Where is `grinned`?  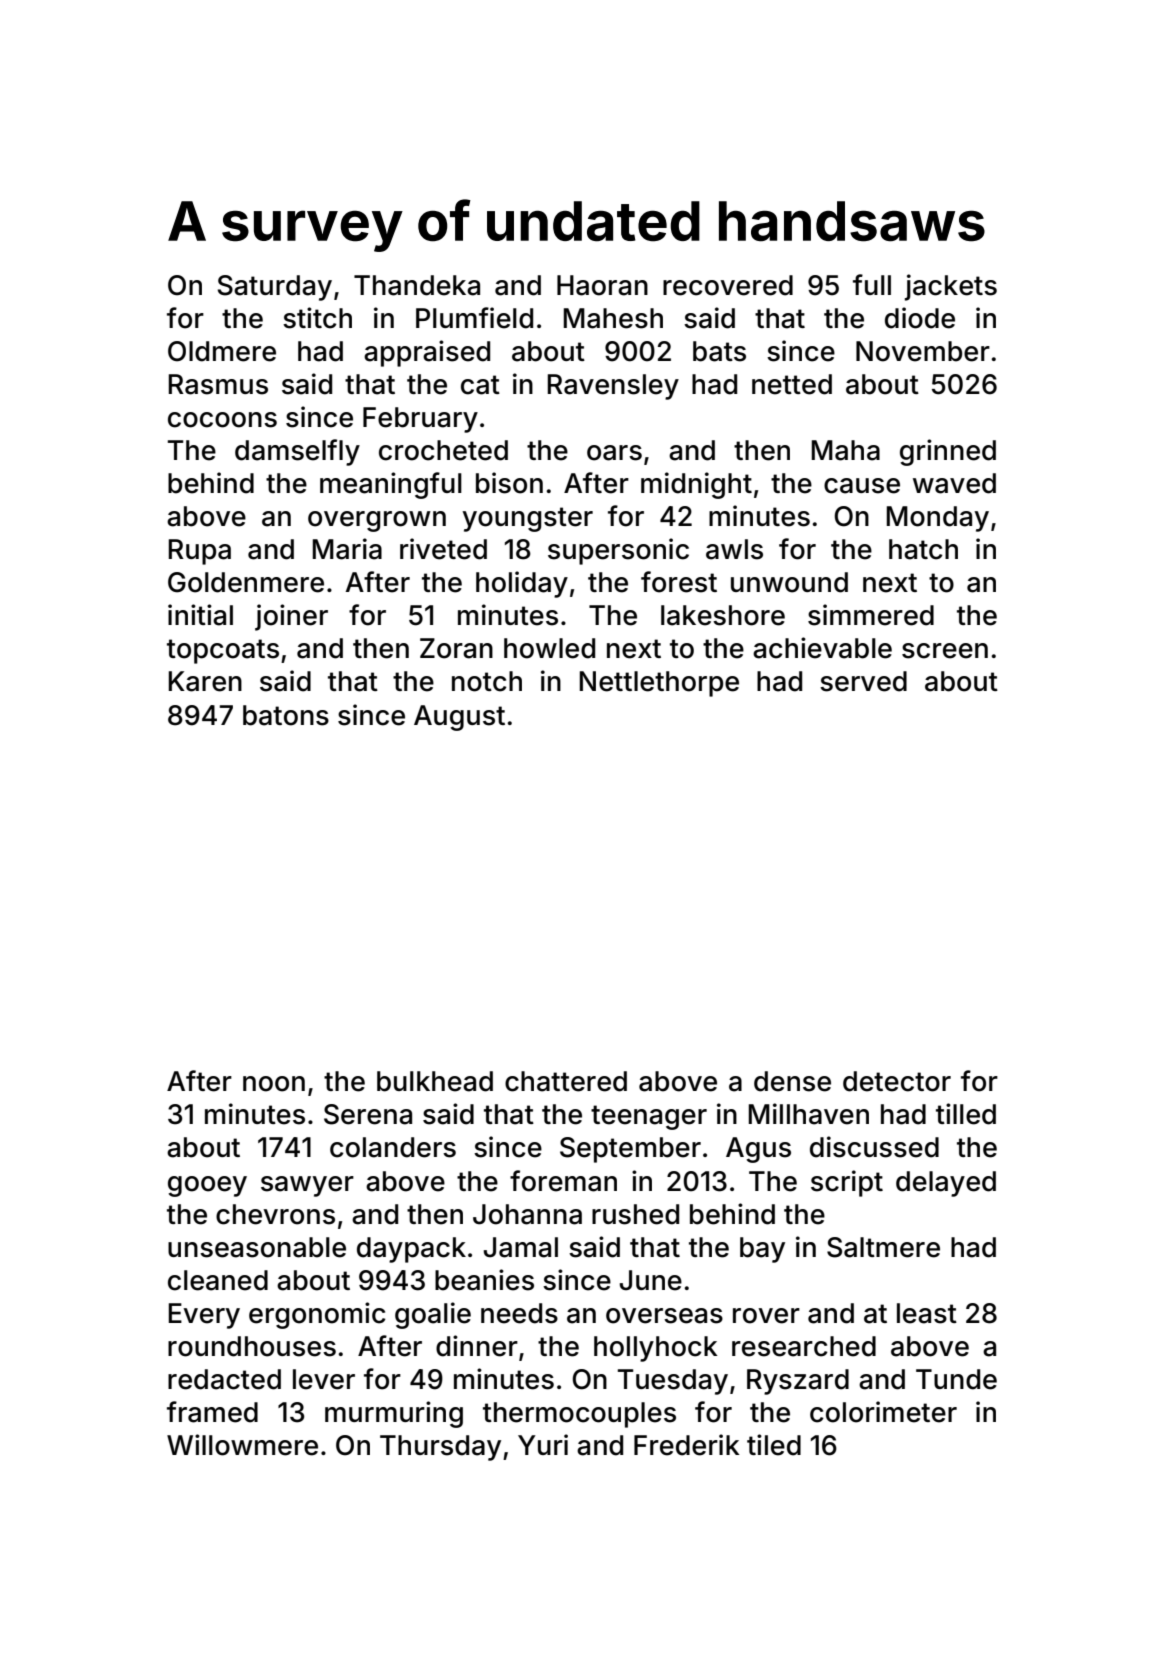
grinned is located at coordinates (948, 452).
